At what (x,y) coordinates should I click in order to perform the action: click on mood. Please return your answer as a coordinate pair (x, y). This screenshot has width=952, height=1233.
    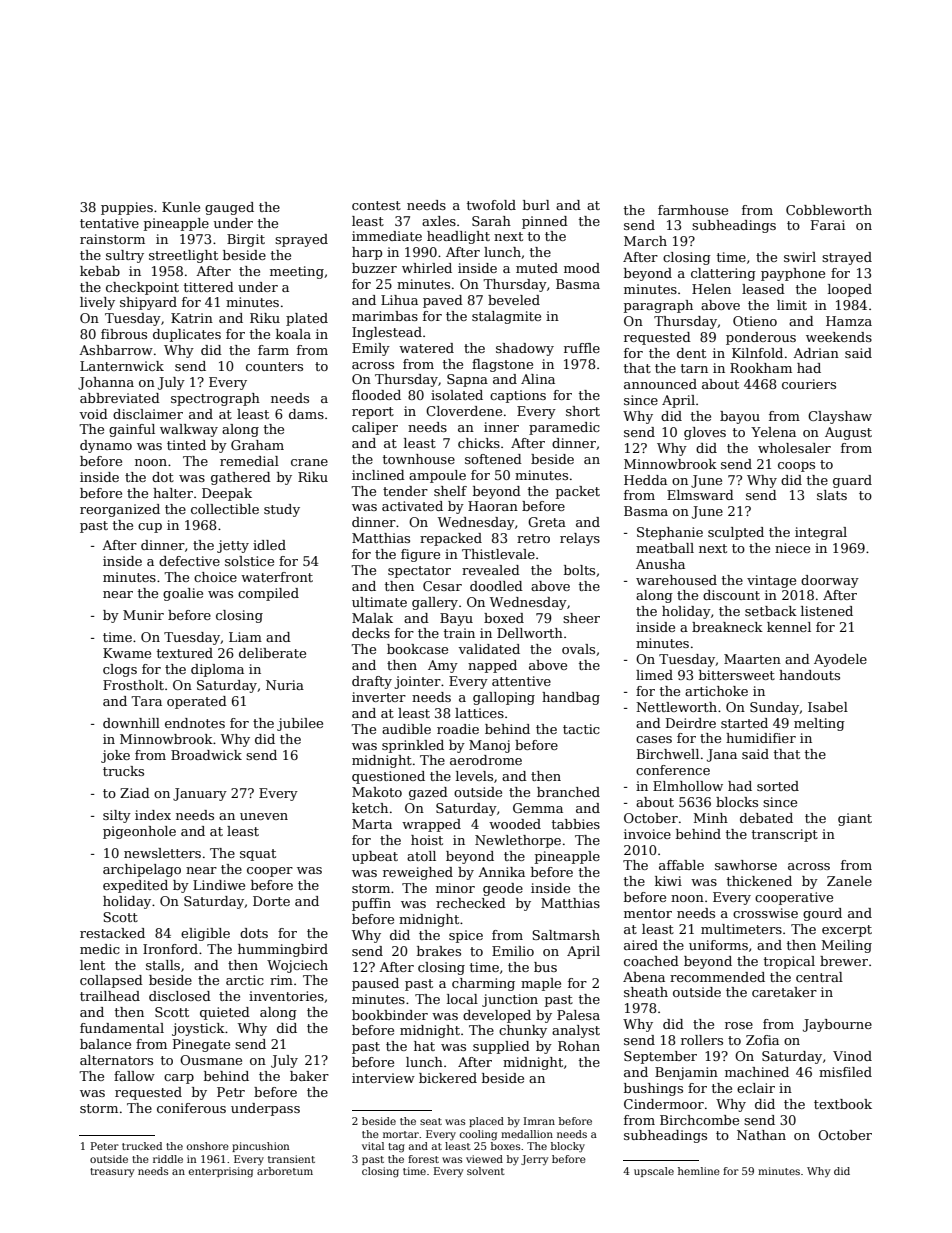
    Looking at the image, I should click on (582, 268).
